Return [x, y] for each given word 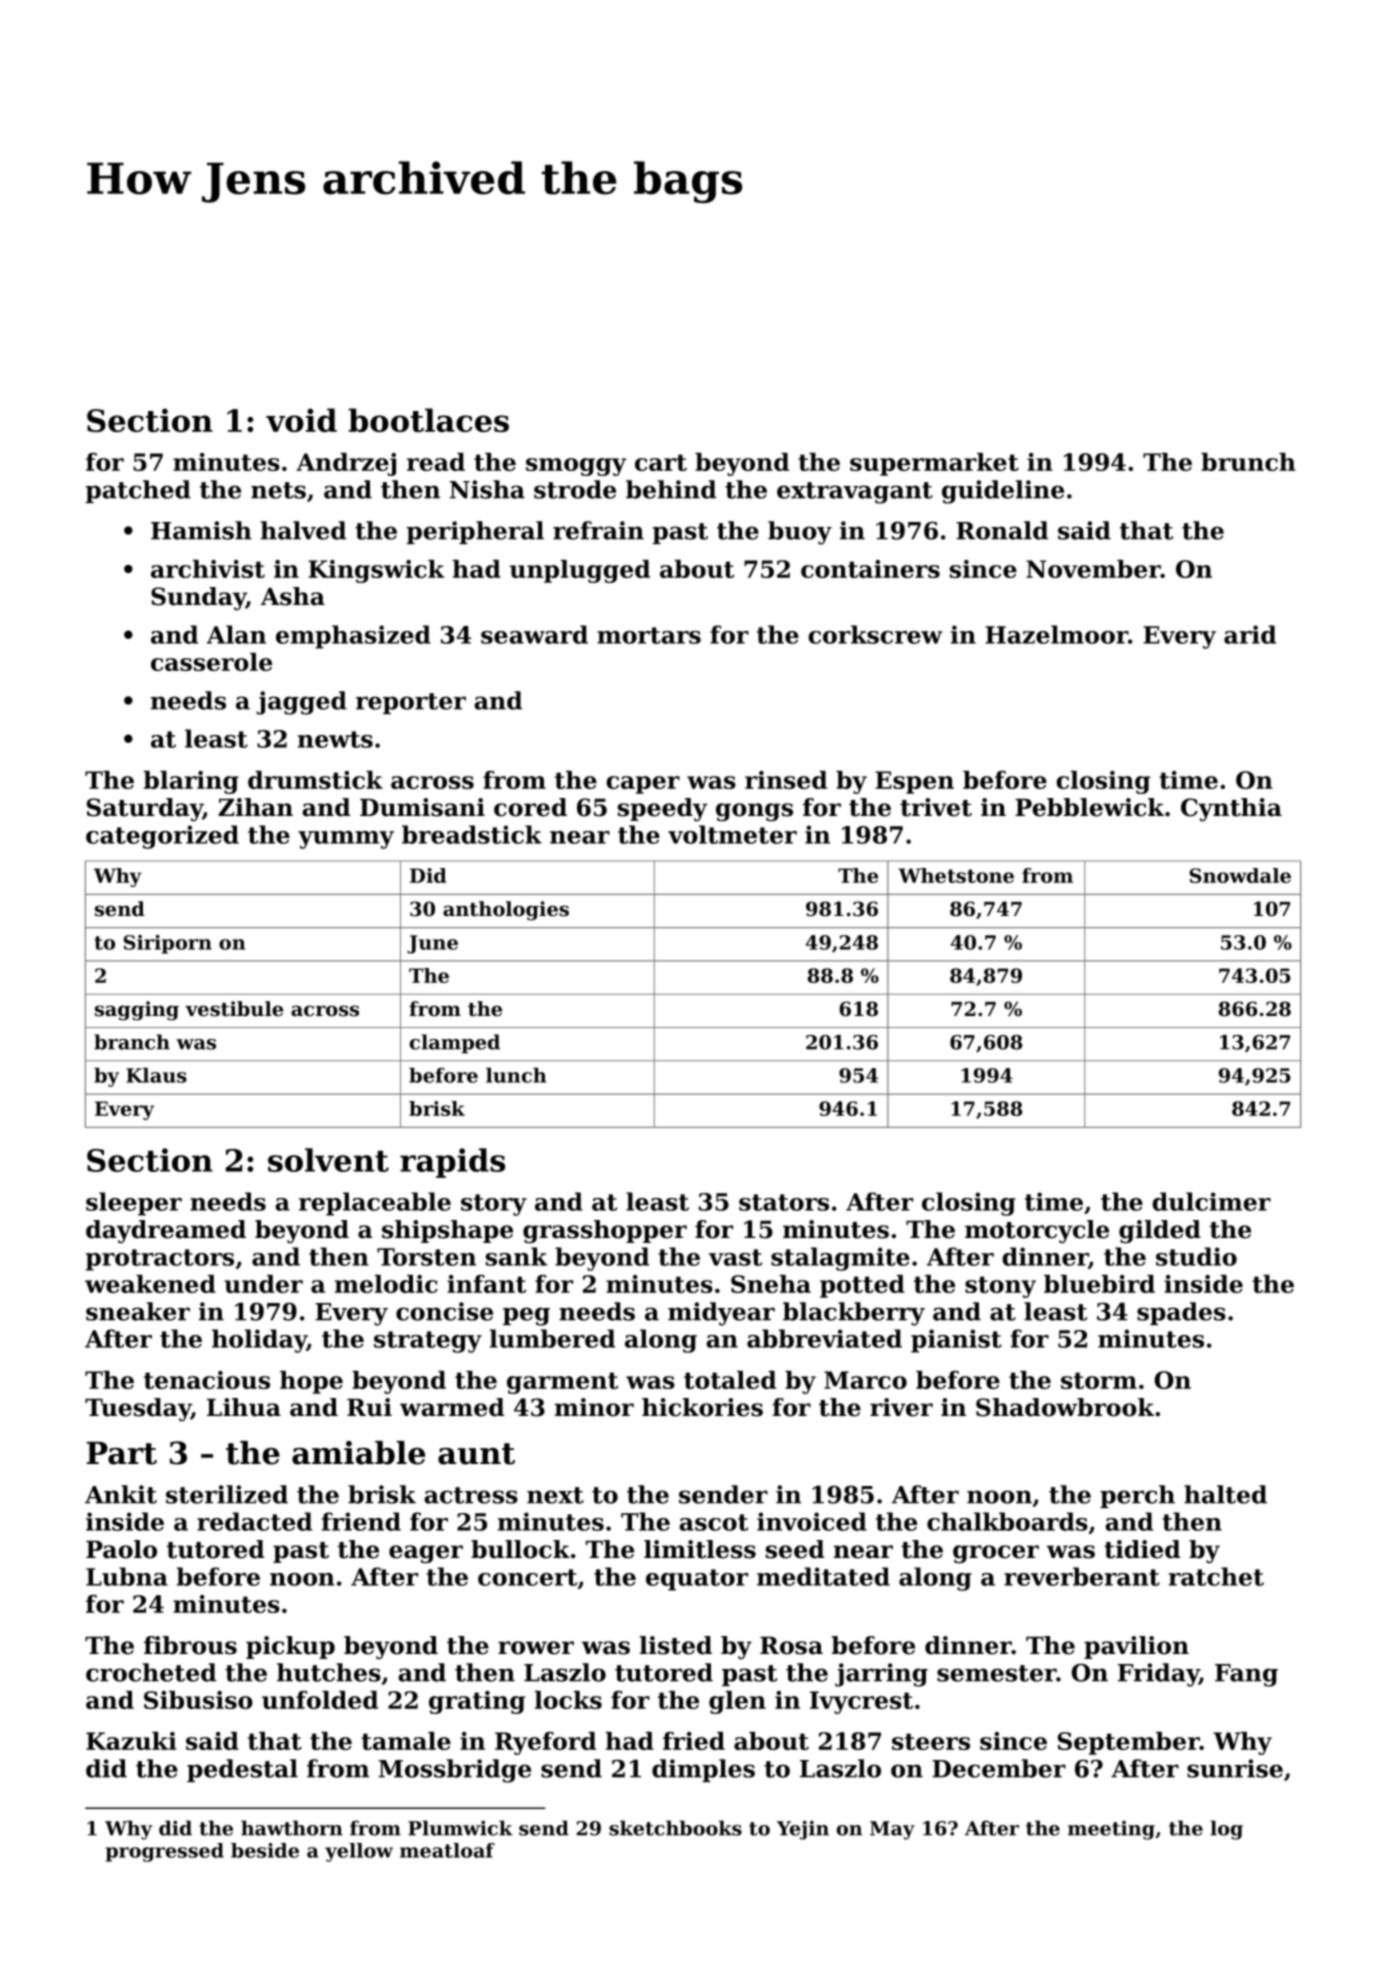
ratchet [1216, 1576]
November [1093, 569]
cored [530, 807]
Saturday [145, 809]
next [555, 1495]
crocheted [151, 1672]
